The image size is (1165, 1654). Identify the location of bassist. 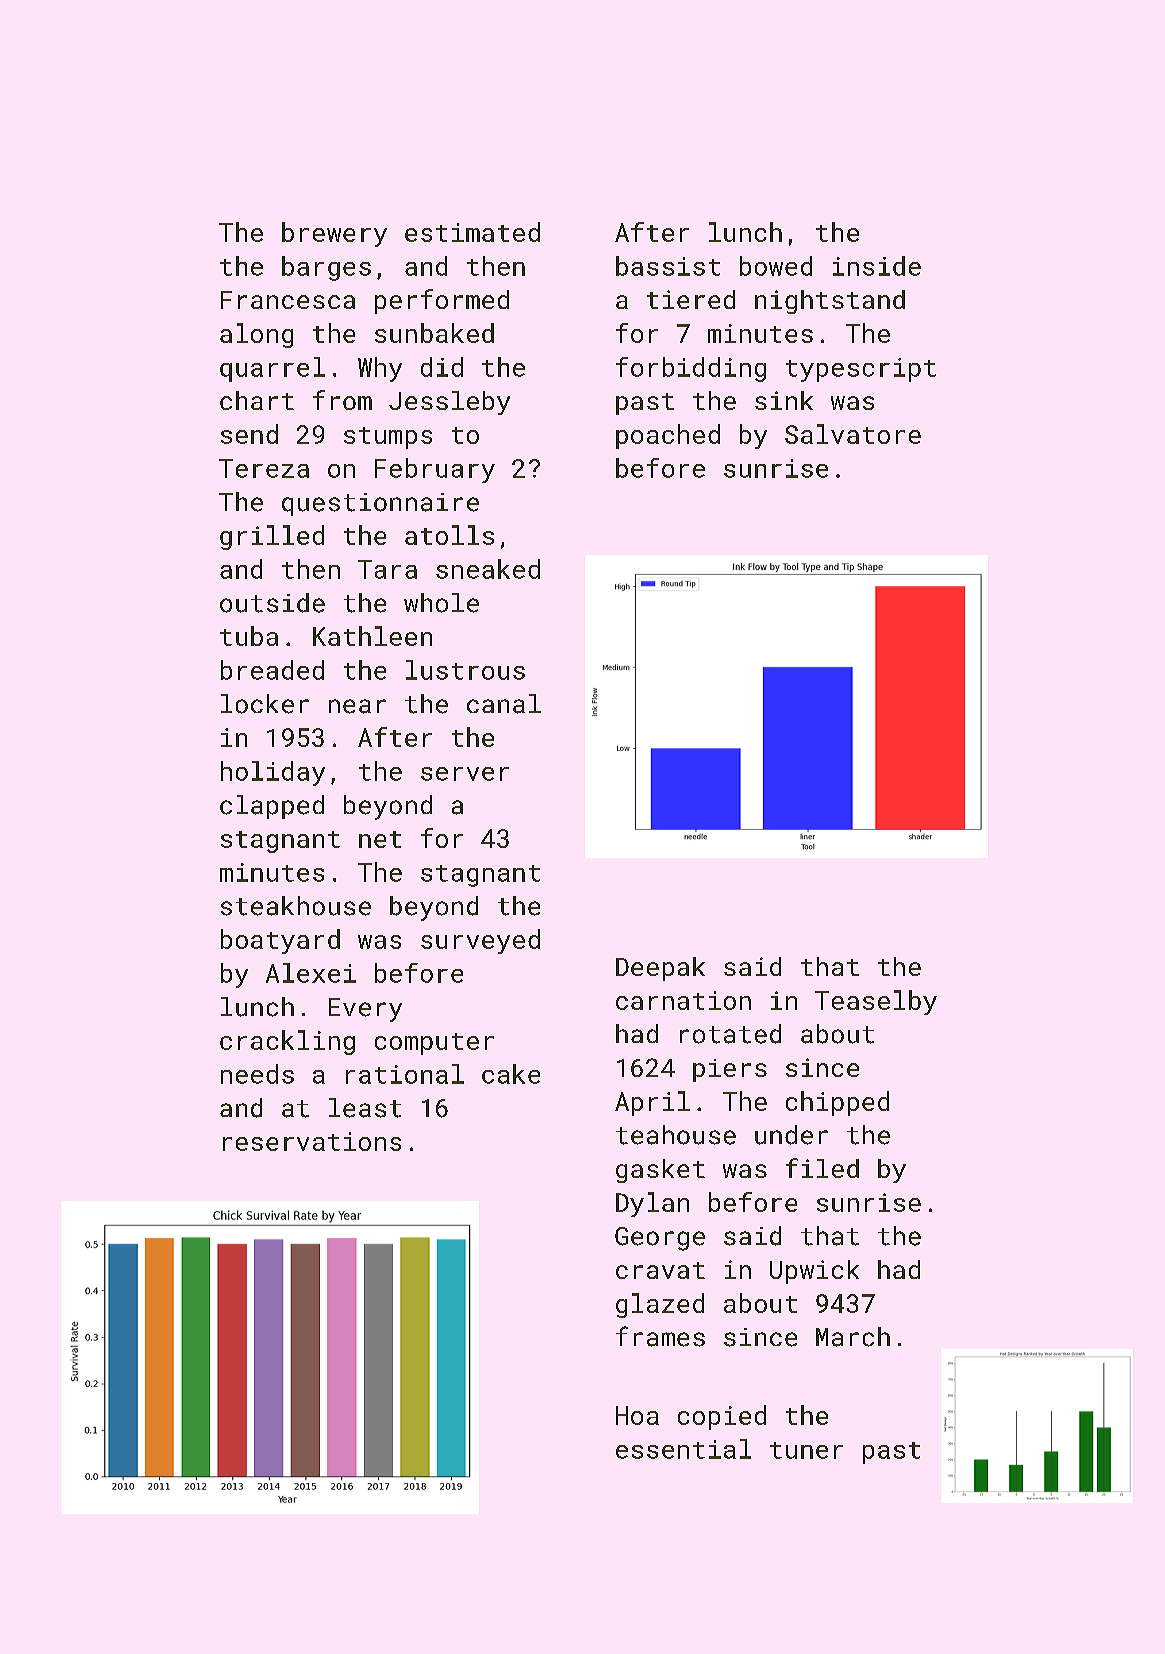
(668, 266).
